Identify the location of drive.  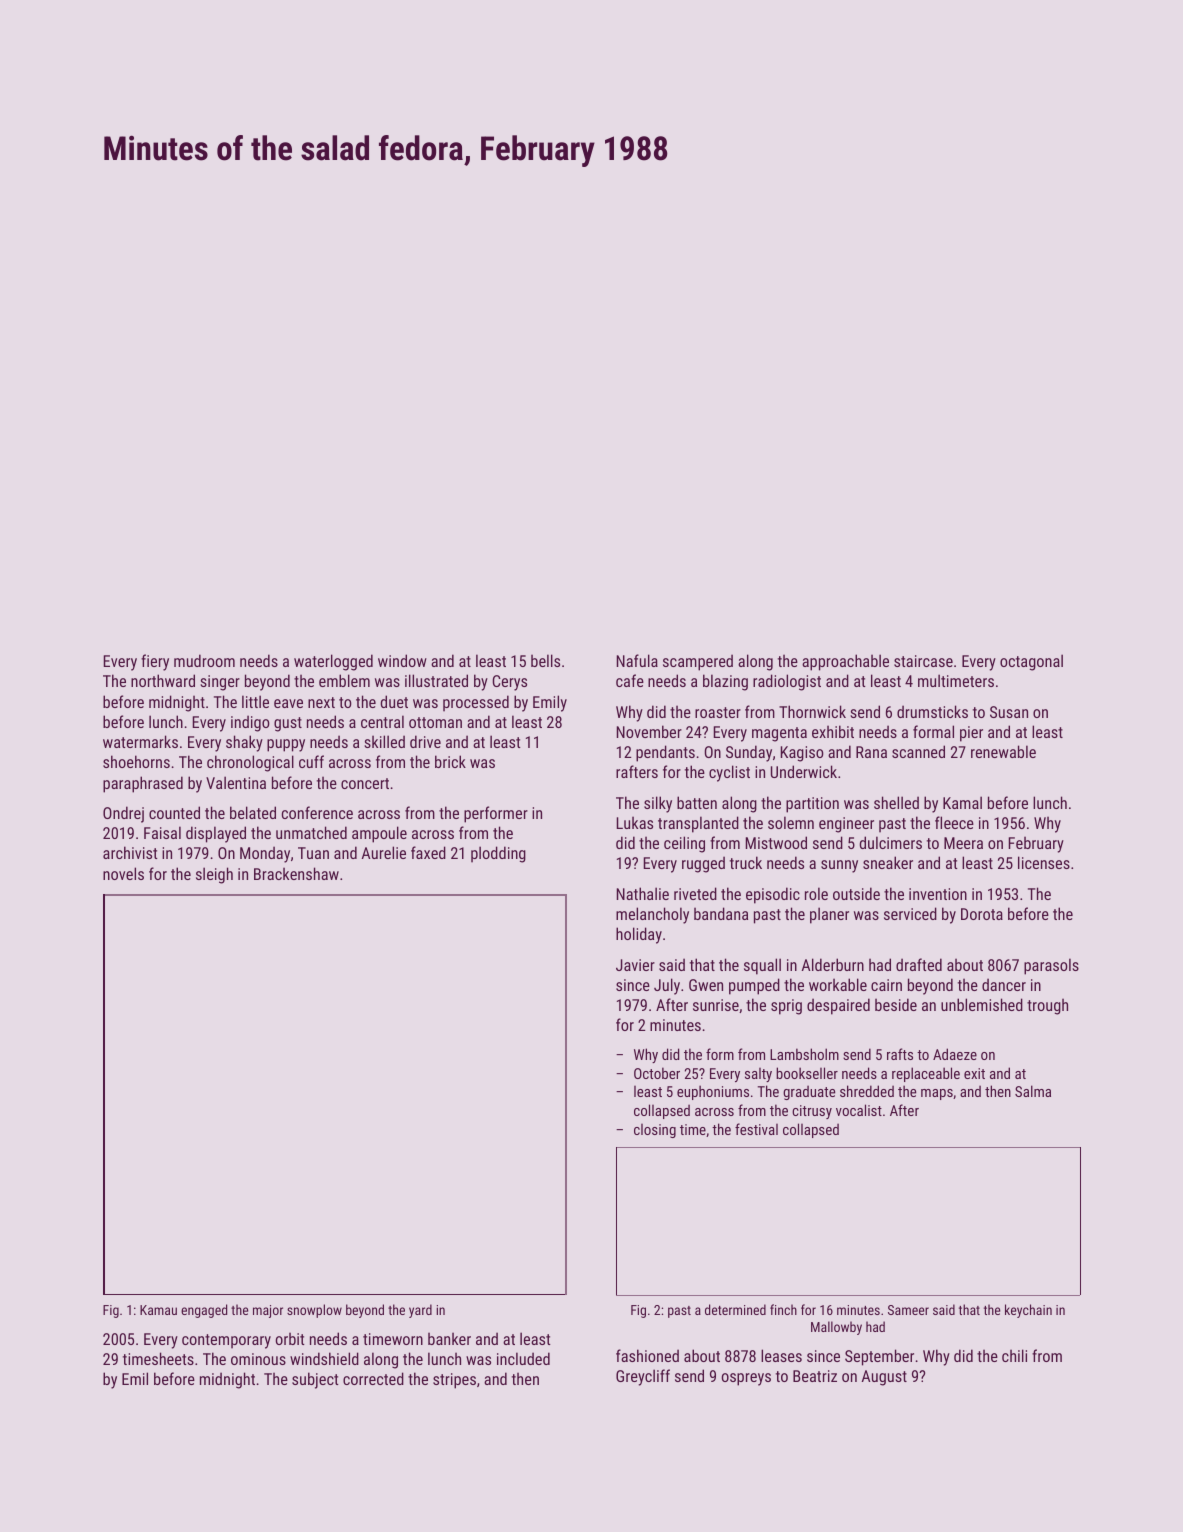
(425, 741).
